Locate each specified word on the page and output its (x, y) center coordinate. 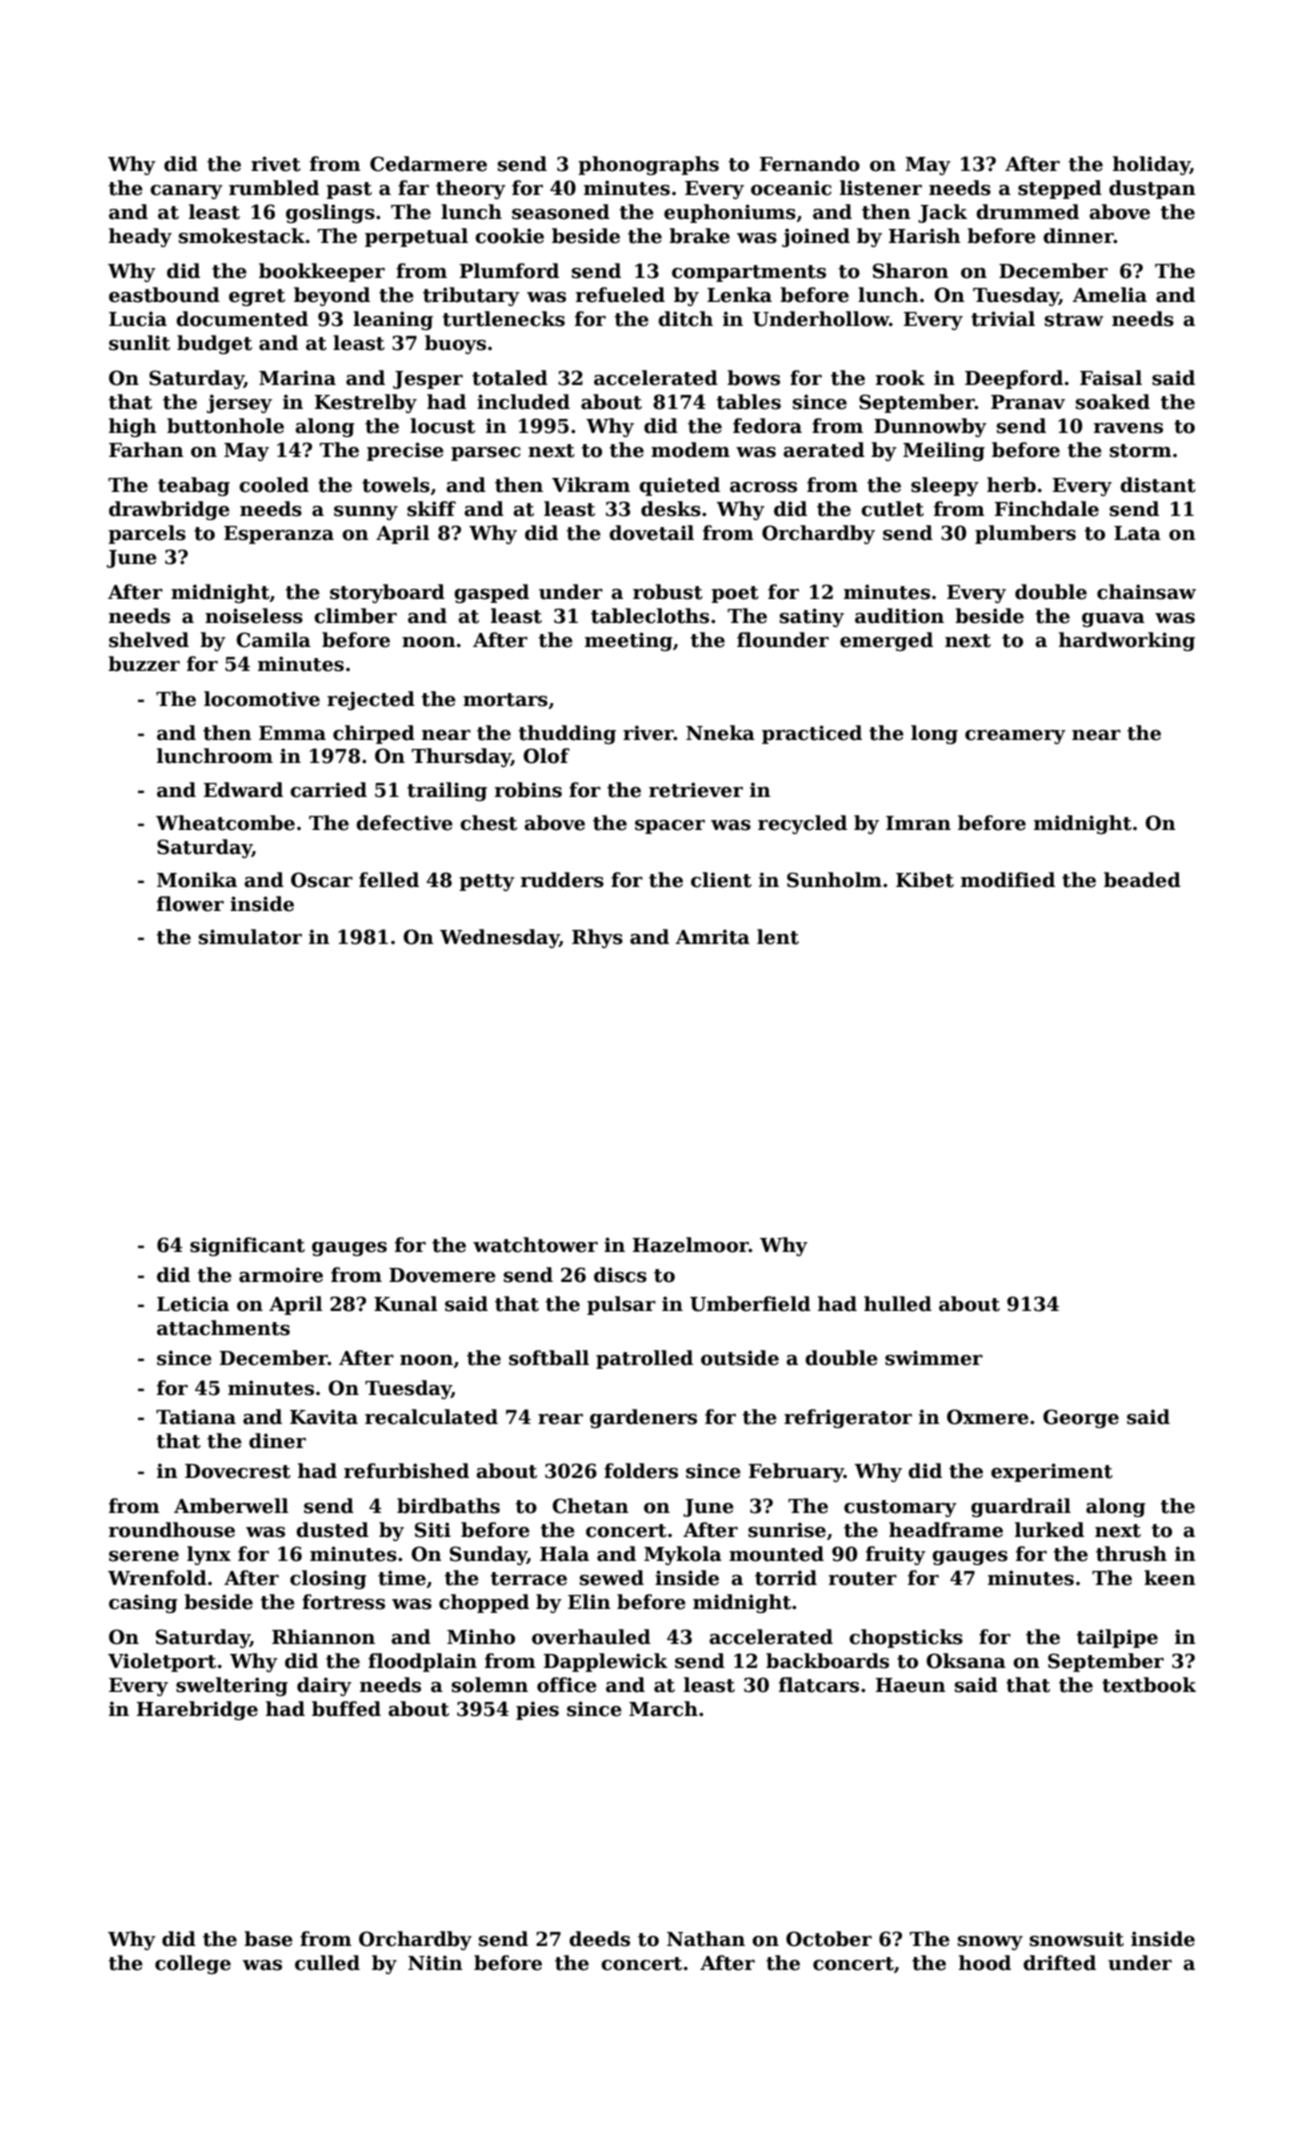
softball (549, 1358)
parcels (147, 534)
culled (327, 1963)
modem (690, 450)
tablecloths (650, 616)
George (1081, 1418)
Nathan (706, 1939)
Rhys (597, 938)
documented (242, 319)
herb (1011, 485)
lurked (1049, 1530)
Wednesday (499, 938)
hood (985, 1963)
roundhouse (172, 1530)
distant (1158, 485)
